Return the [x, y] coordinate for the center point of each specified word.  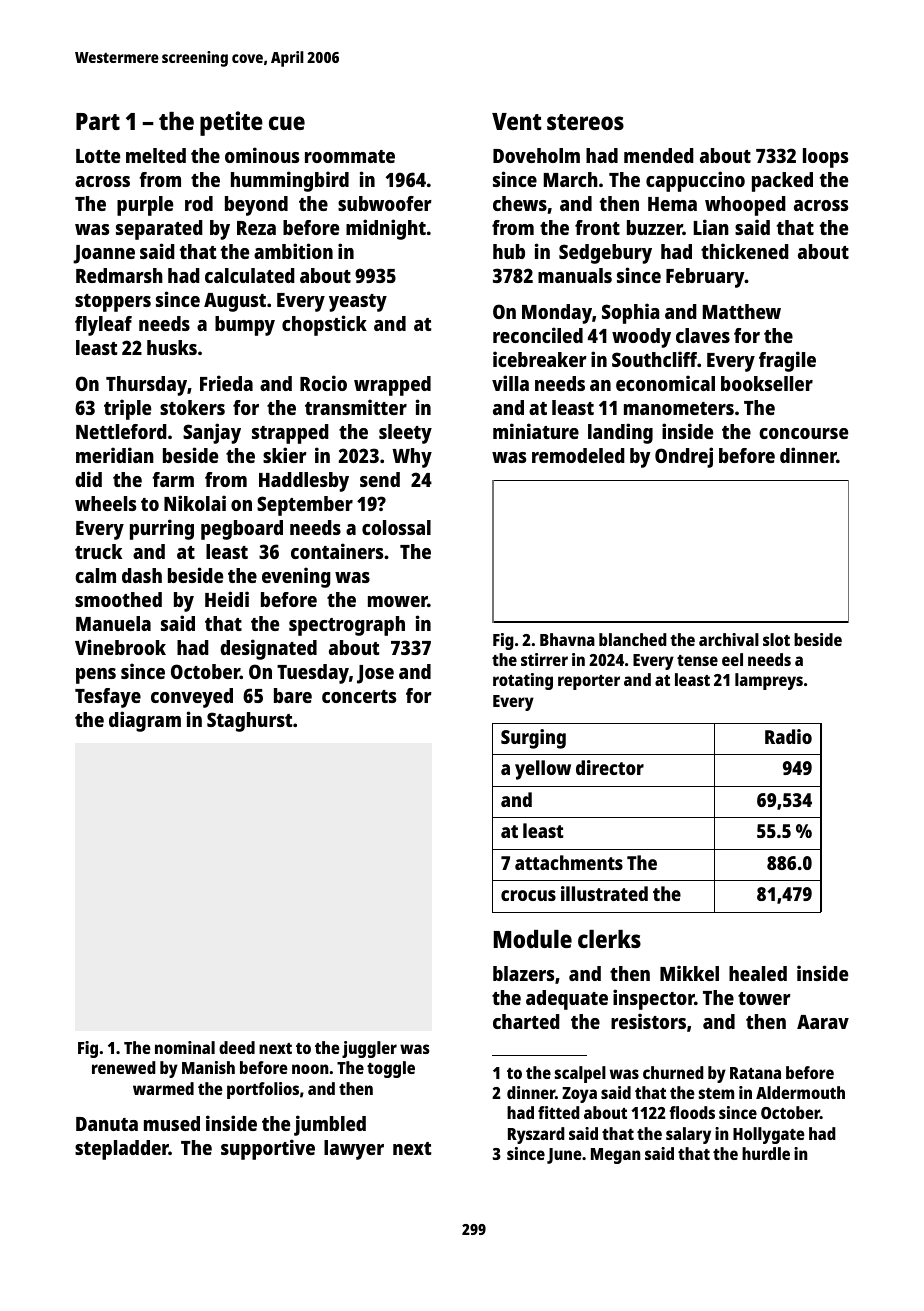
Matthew [742, 311]
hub [509, 251]
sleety [405, 434]
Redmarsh [119, 275]
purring [162, 529]
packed [782, 182]
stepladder [122, 1150]
